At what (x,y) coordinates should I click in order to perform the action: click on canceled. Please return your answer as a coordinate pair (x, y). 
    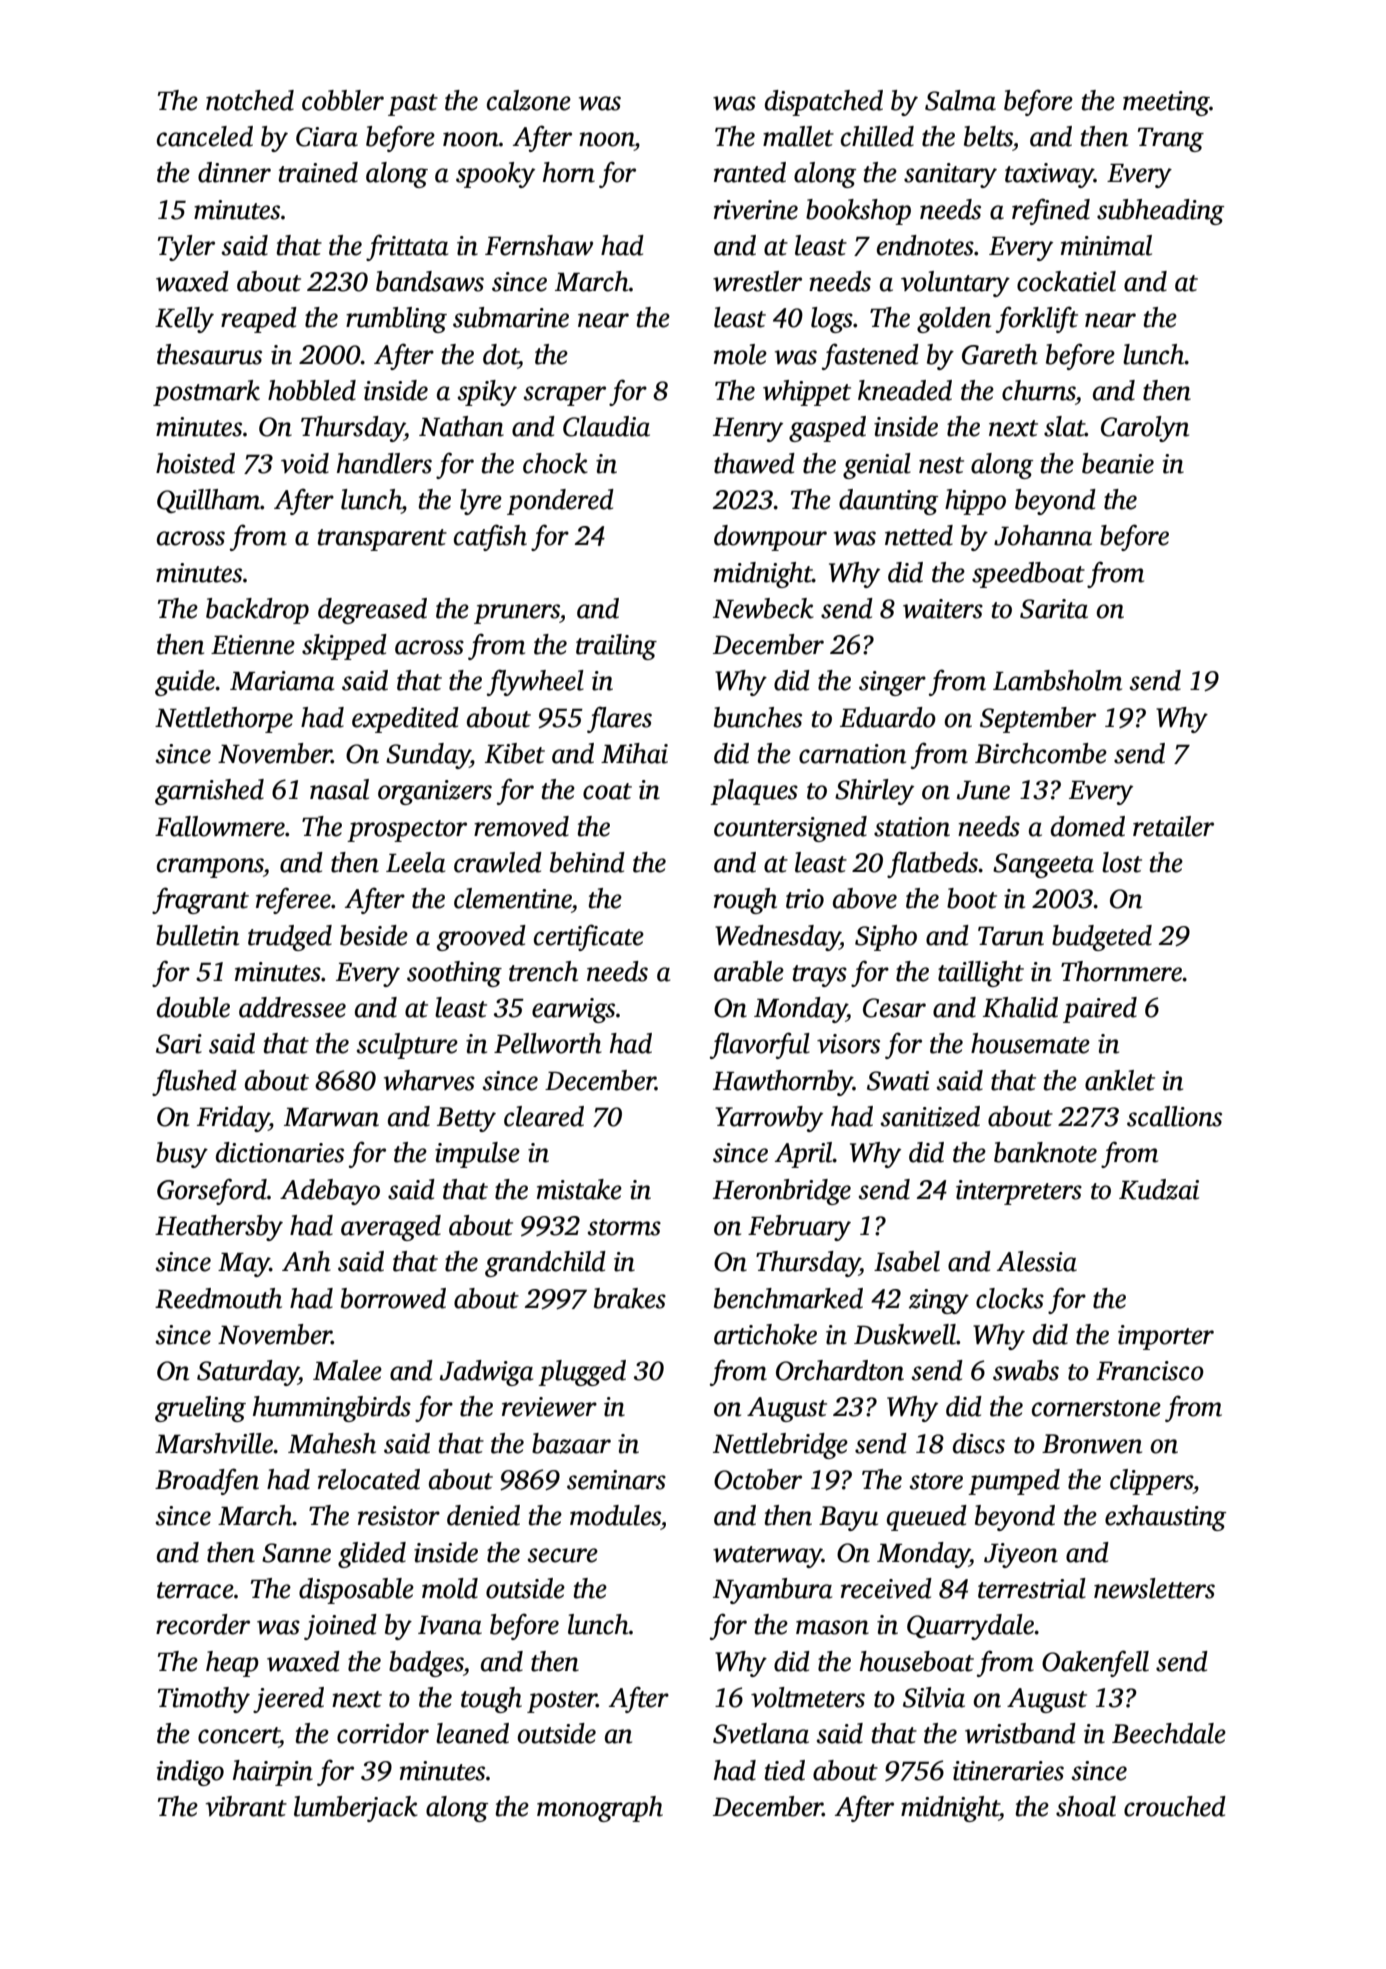
    Looking at the image, I should click on (205, 136).
